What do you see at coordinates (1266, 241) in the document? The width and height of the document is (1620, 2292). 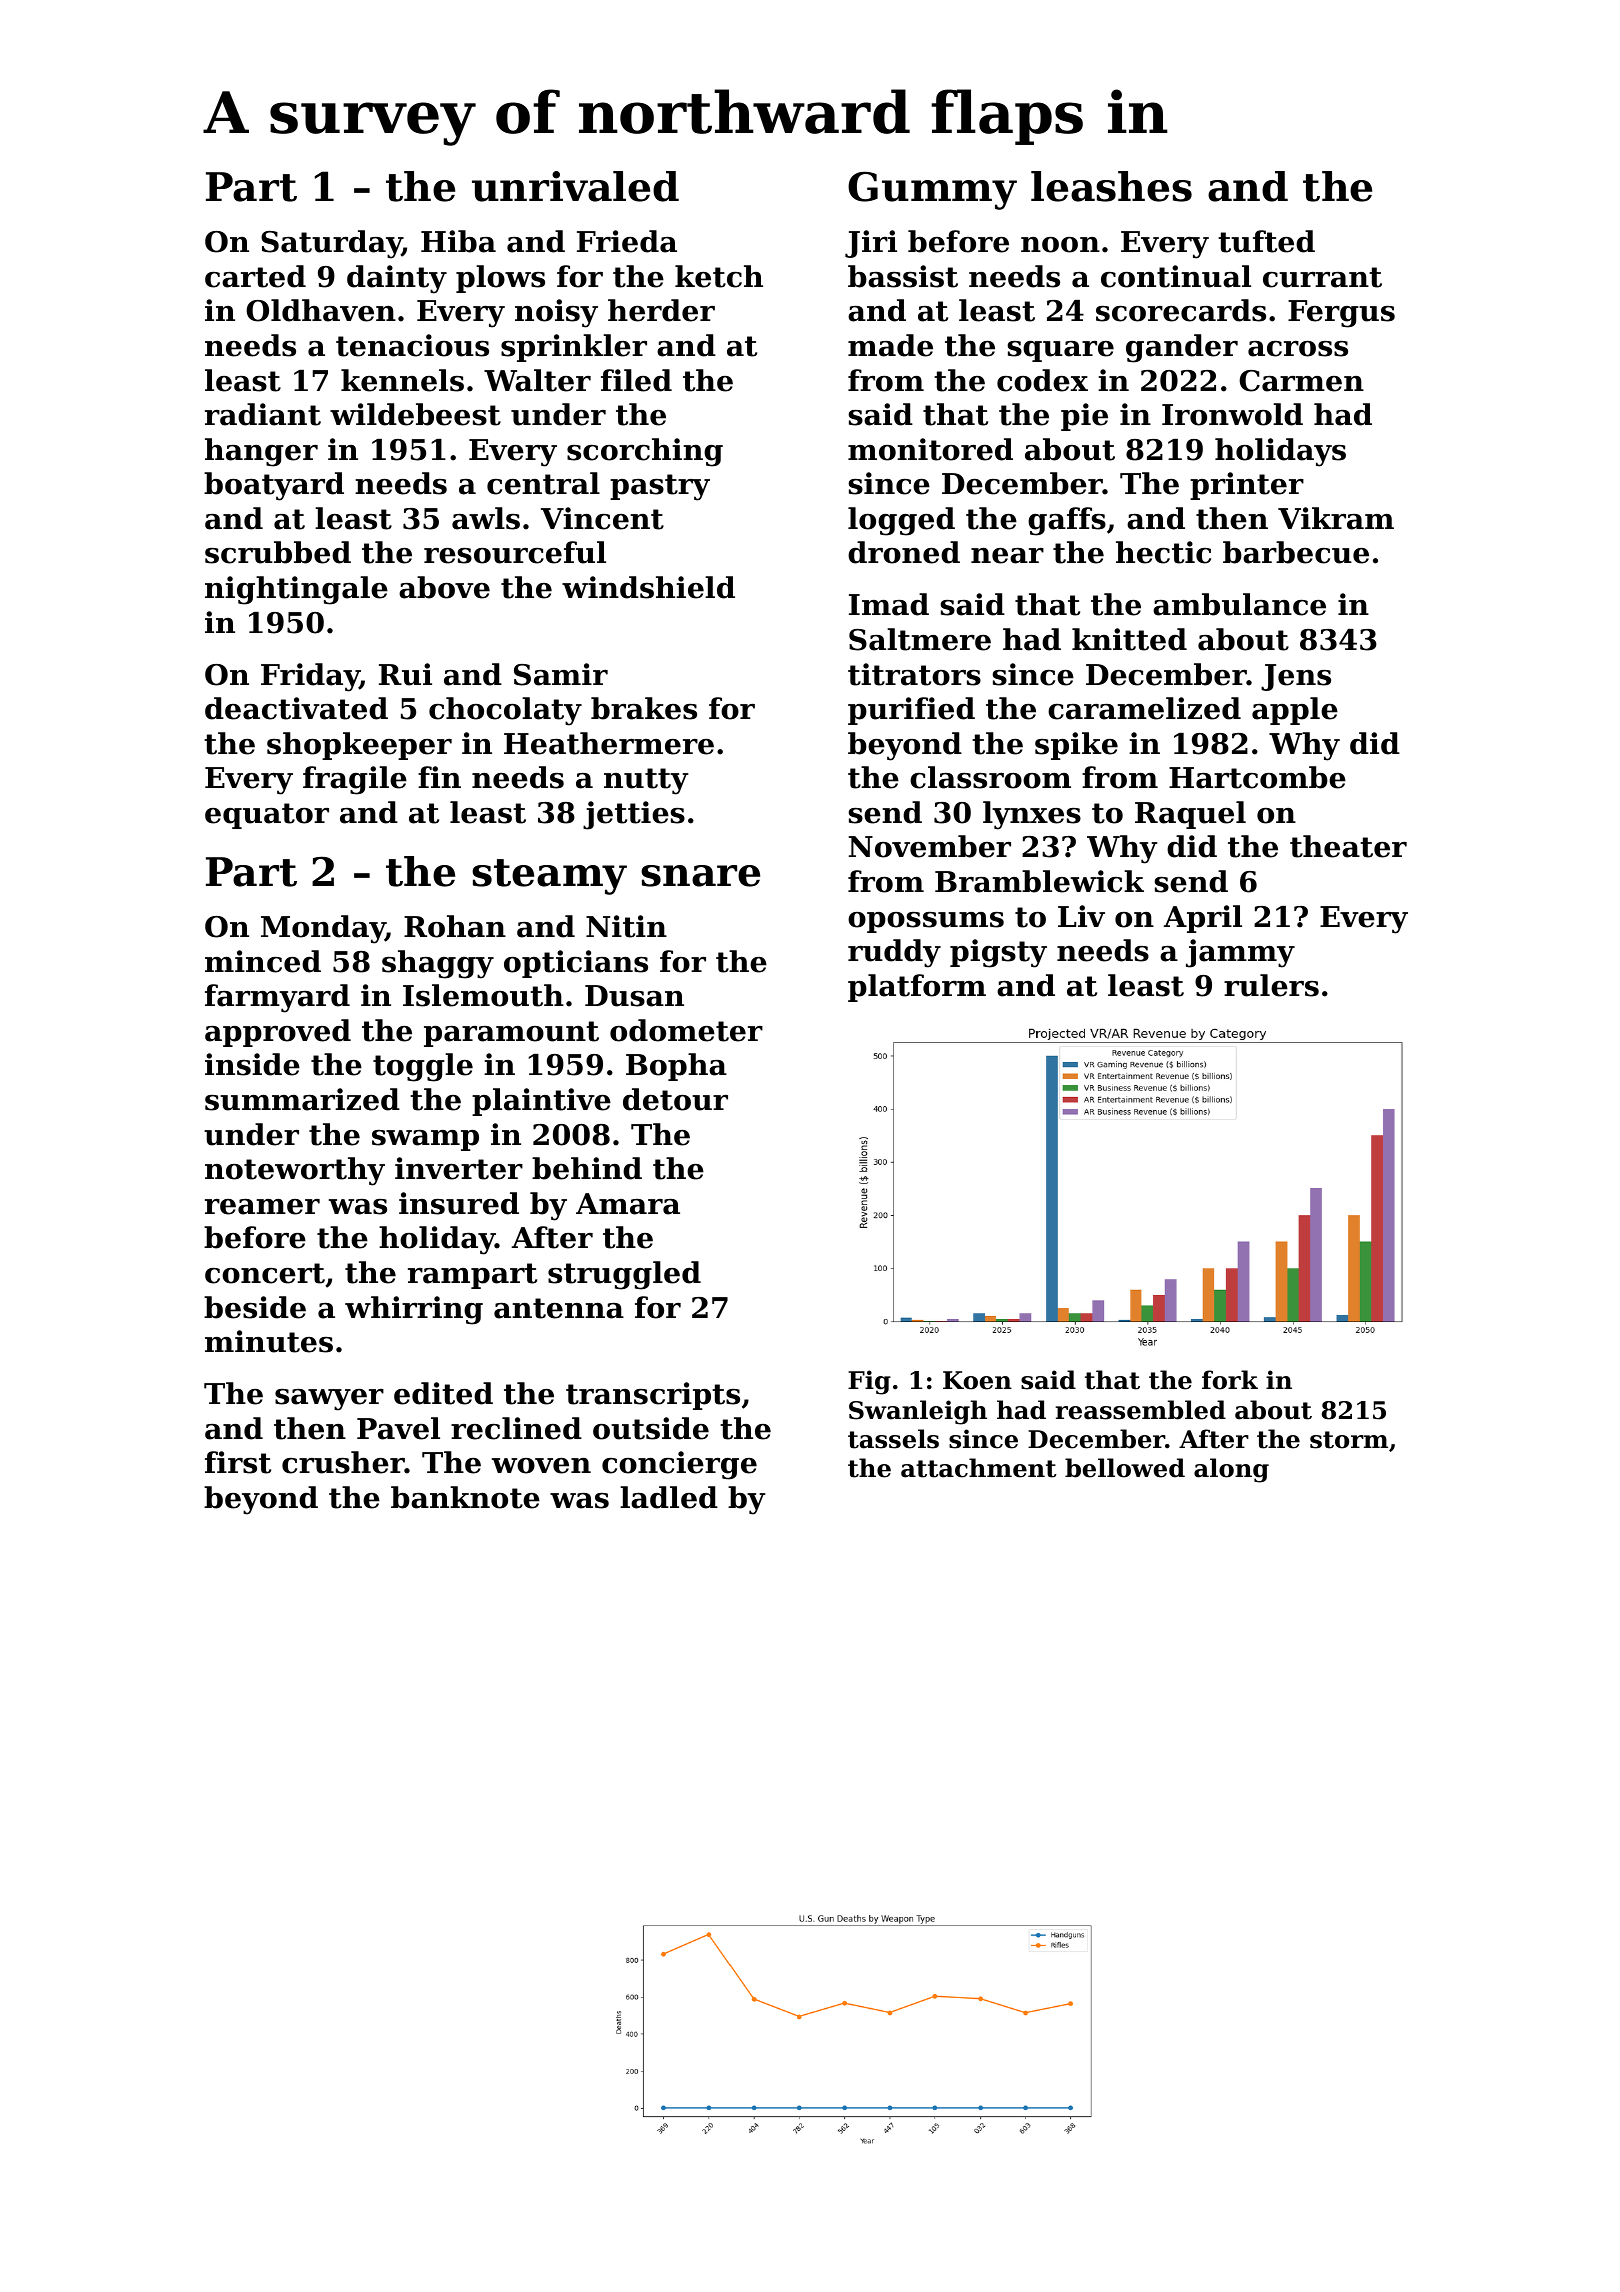 I see `tufted` at bounding box center [1266, 241].
